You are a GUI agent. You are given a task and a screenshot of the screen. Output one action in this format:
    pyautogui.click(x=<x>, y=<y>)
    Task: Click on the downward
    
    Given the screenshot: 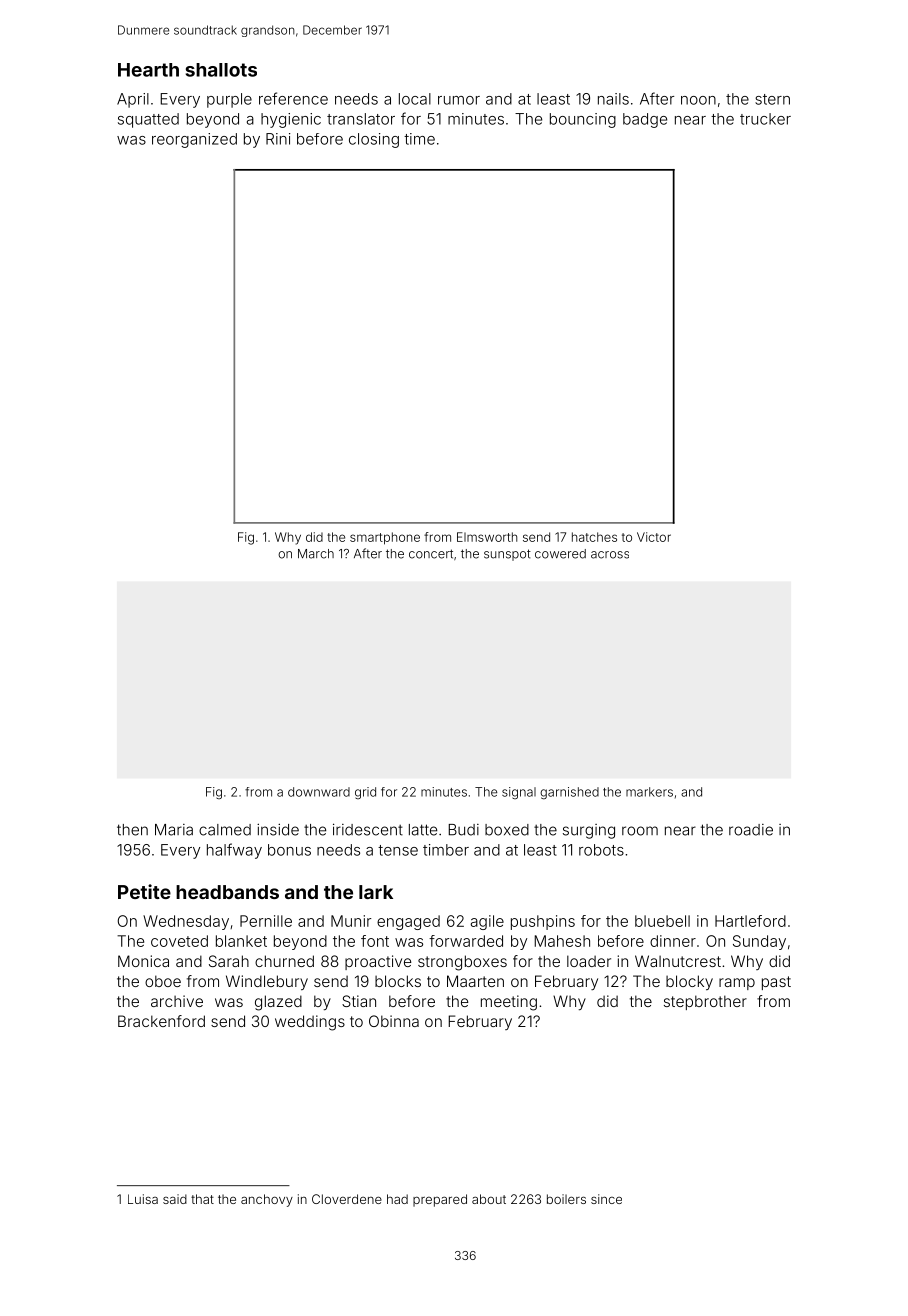 What is the action you would take?
    pyautogui.click(x=319, y=792)
